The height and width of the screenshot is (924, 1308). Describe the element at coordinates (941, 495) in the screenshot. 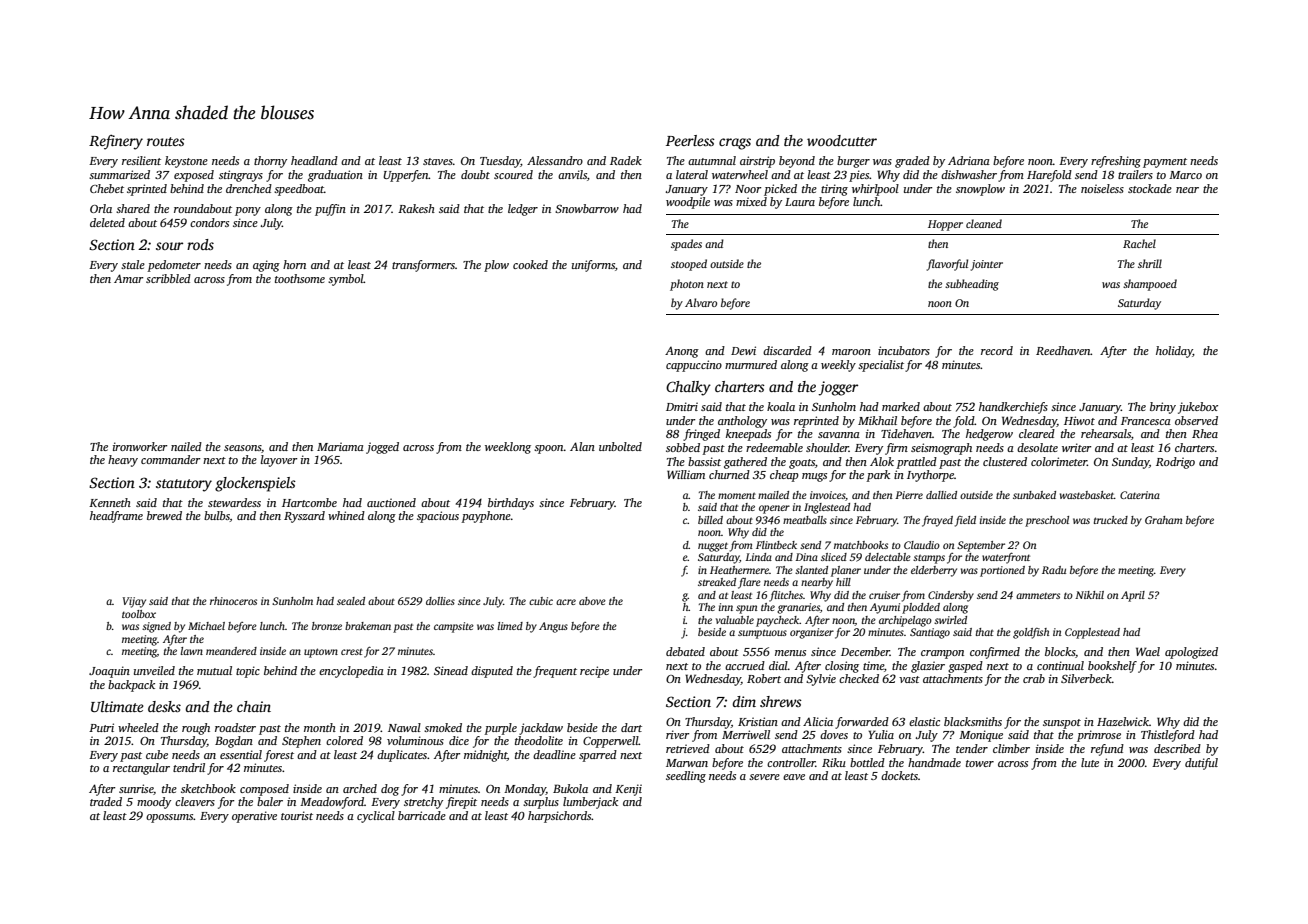

I see `dallied` at that location.
